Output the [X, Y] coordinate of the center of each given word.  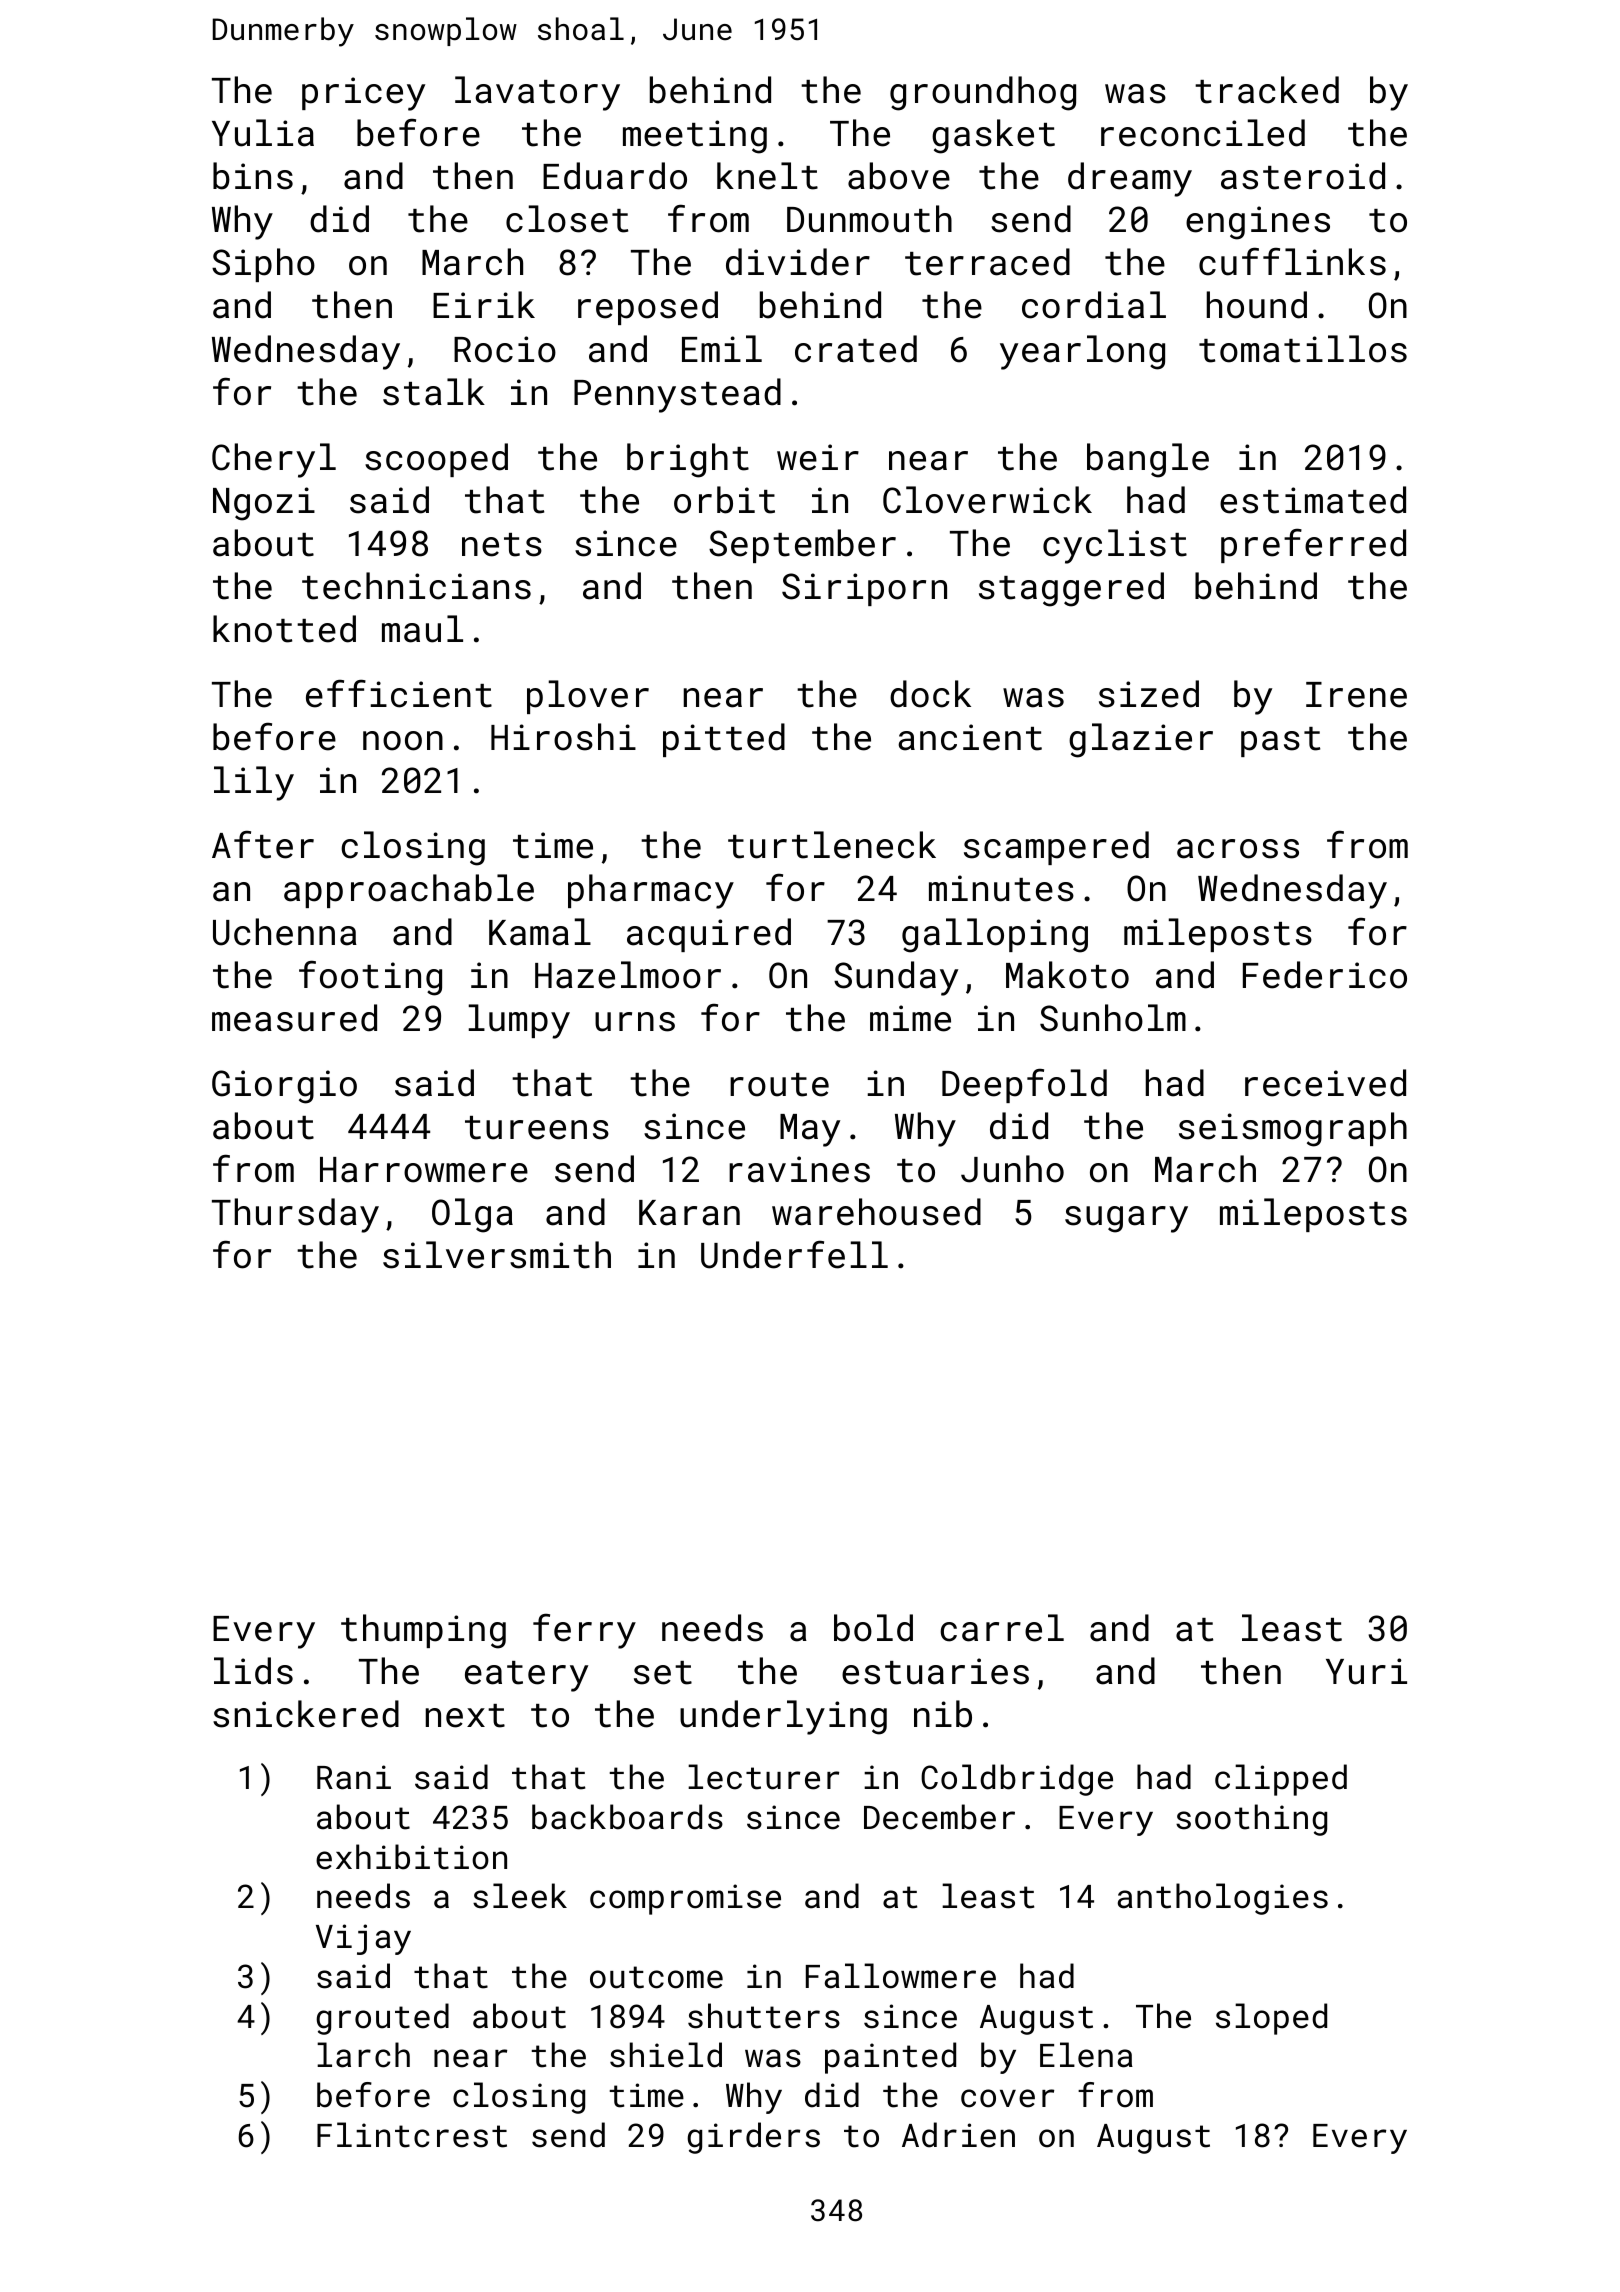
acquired [709, 935]
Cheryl [274, 460]
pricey [363, 94]
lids [253, 1671]
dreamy [1130, 179]
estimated [1313, 500]
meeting [695, 137]
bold [873, 1628]
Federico [1325, 975]
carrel [1002, 1628]
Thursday [295, 1215]
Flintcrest [412, 2135]
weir [818, 457]
